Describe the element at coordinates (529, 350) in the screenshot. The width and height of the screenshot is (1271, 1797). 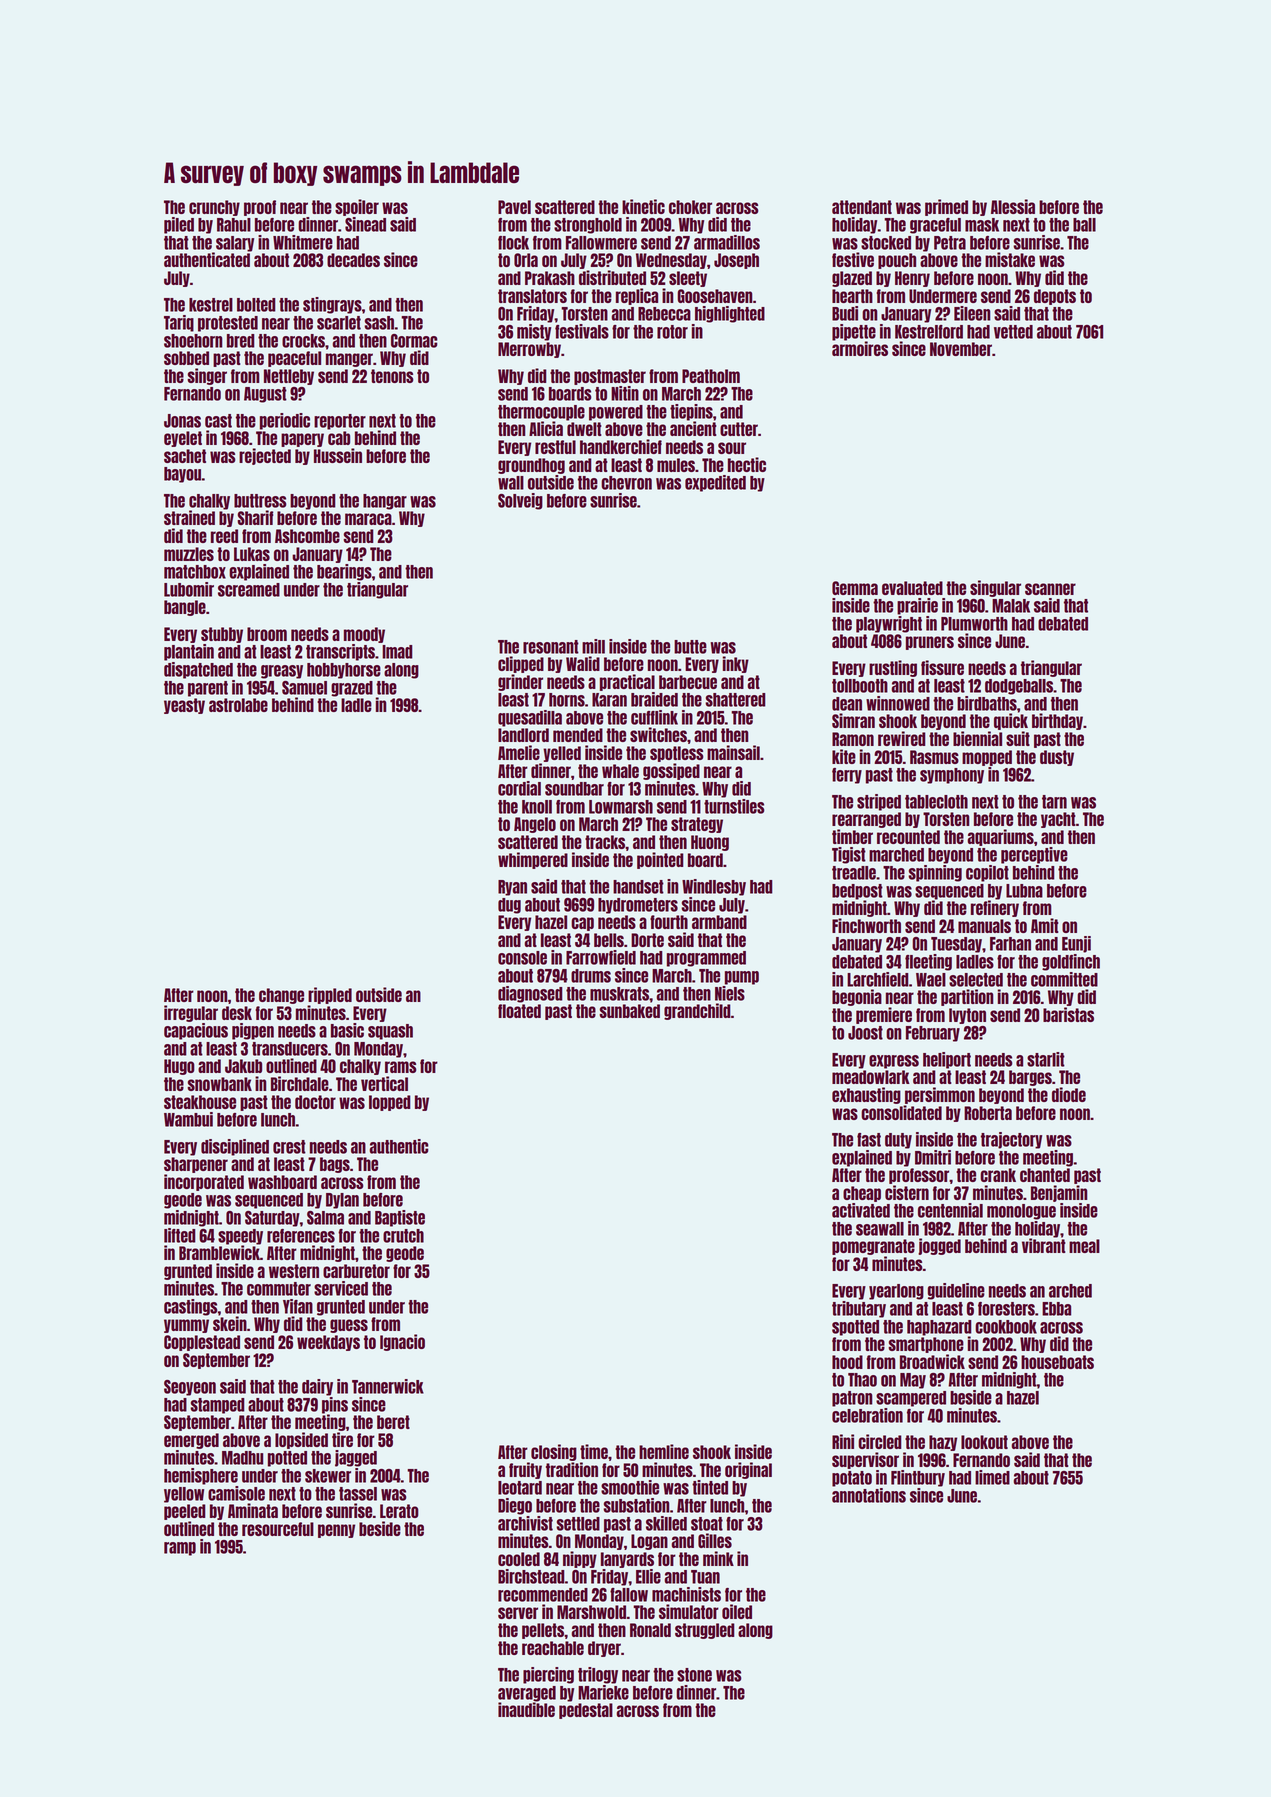
I see `Merrowby` at that location.
